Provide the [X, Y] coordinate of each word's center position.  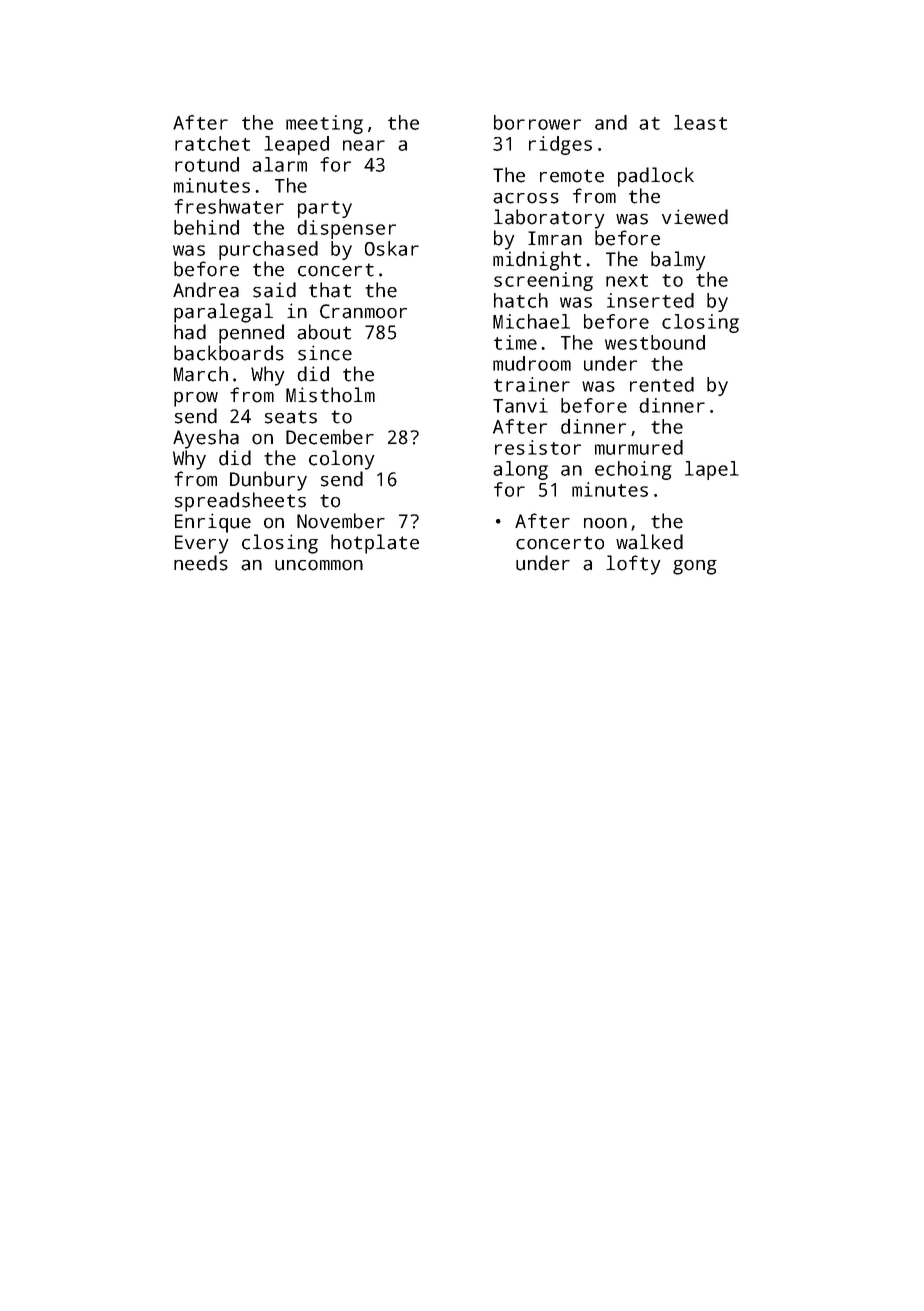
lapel [712, 470]
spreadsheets [240, 502]
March [201, 374]
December [330, 437]
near [364, 145]
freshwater [229, 206]
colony [341, 460]
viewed [695, 217]
